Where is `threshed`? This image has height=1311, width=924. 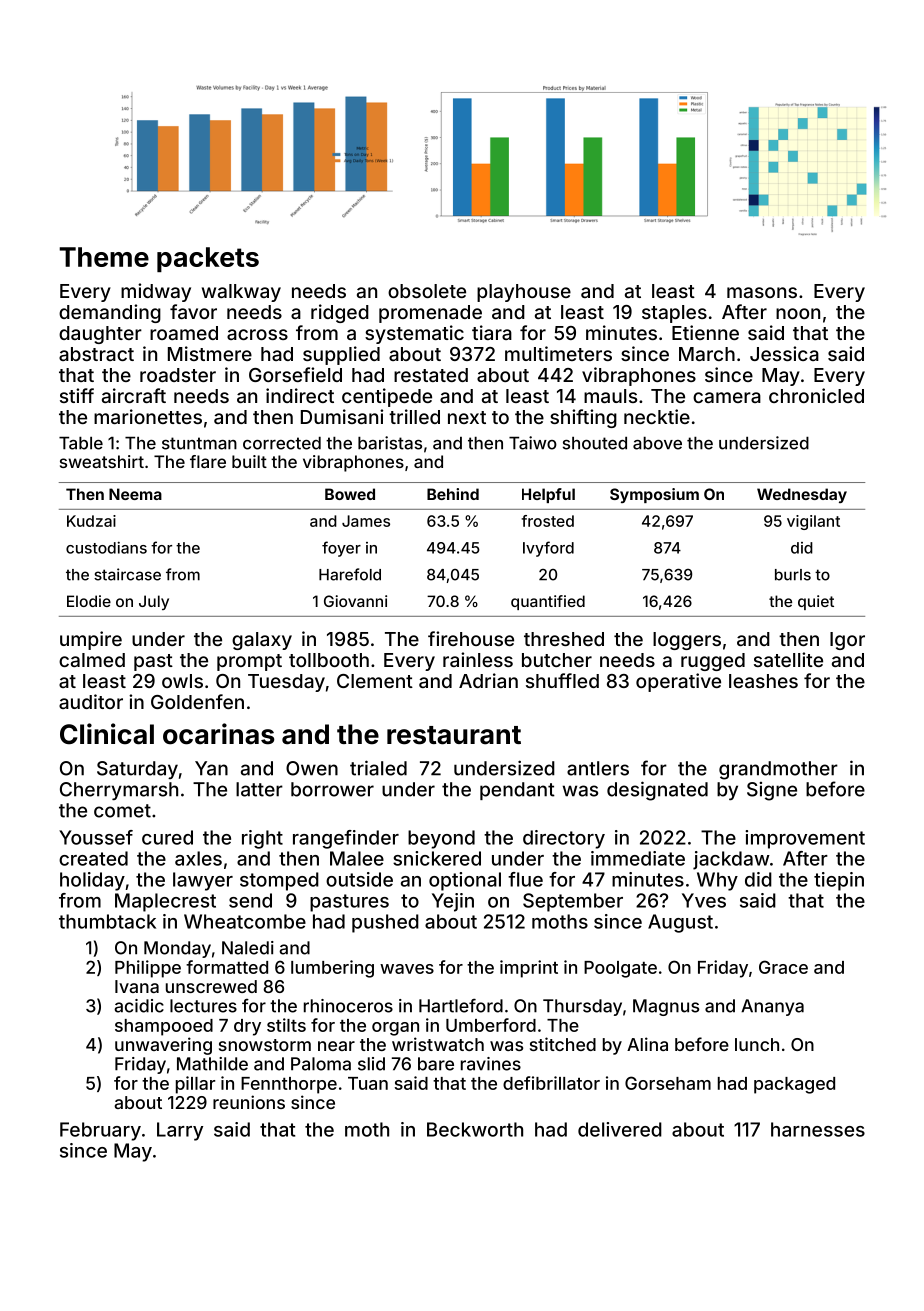
threshed is located at coordinates (564, 639).
